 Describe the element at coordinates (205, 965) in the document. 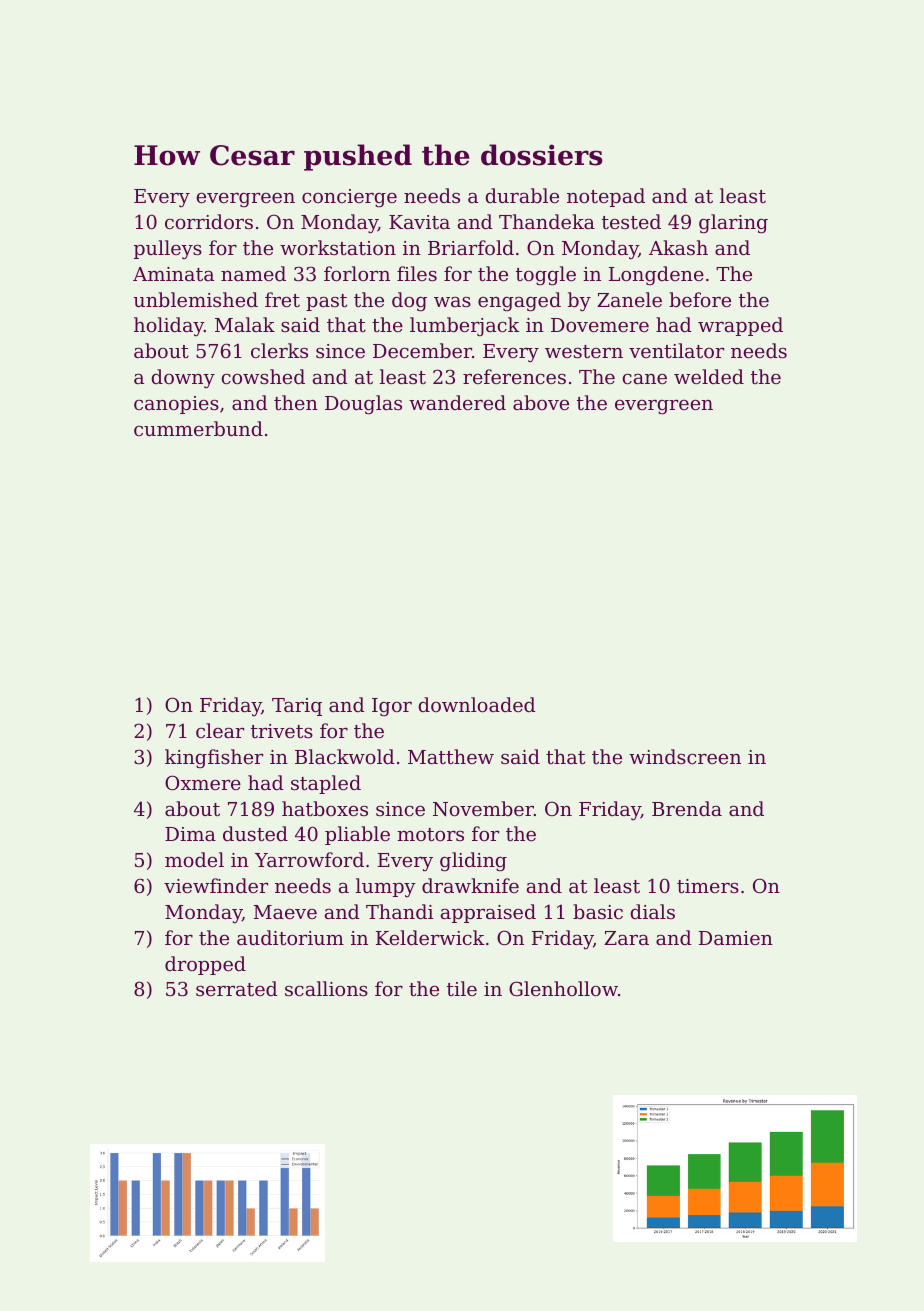

I see `dropped` at that location.
